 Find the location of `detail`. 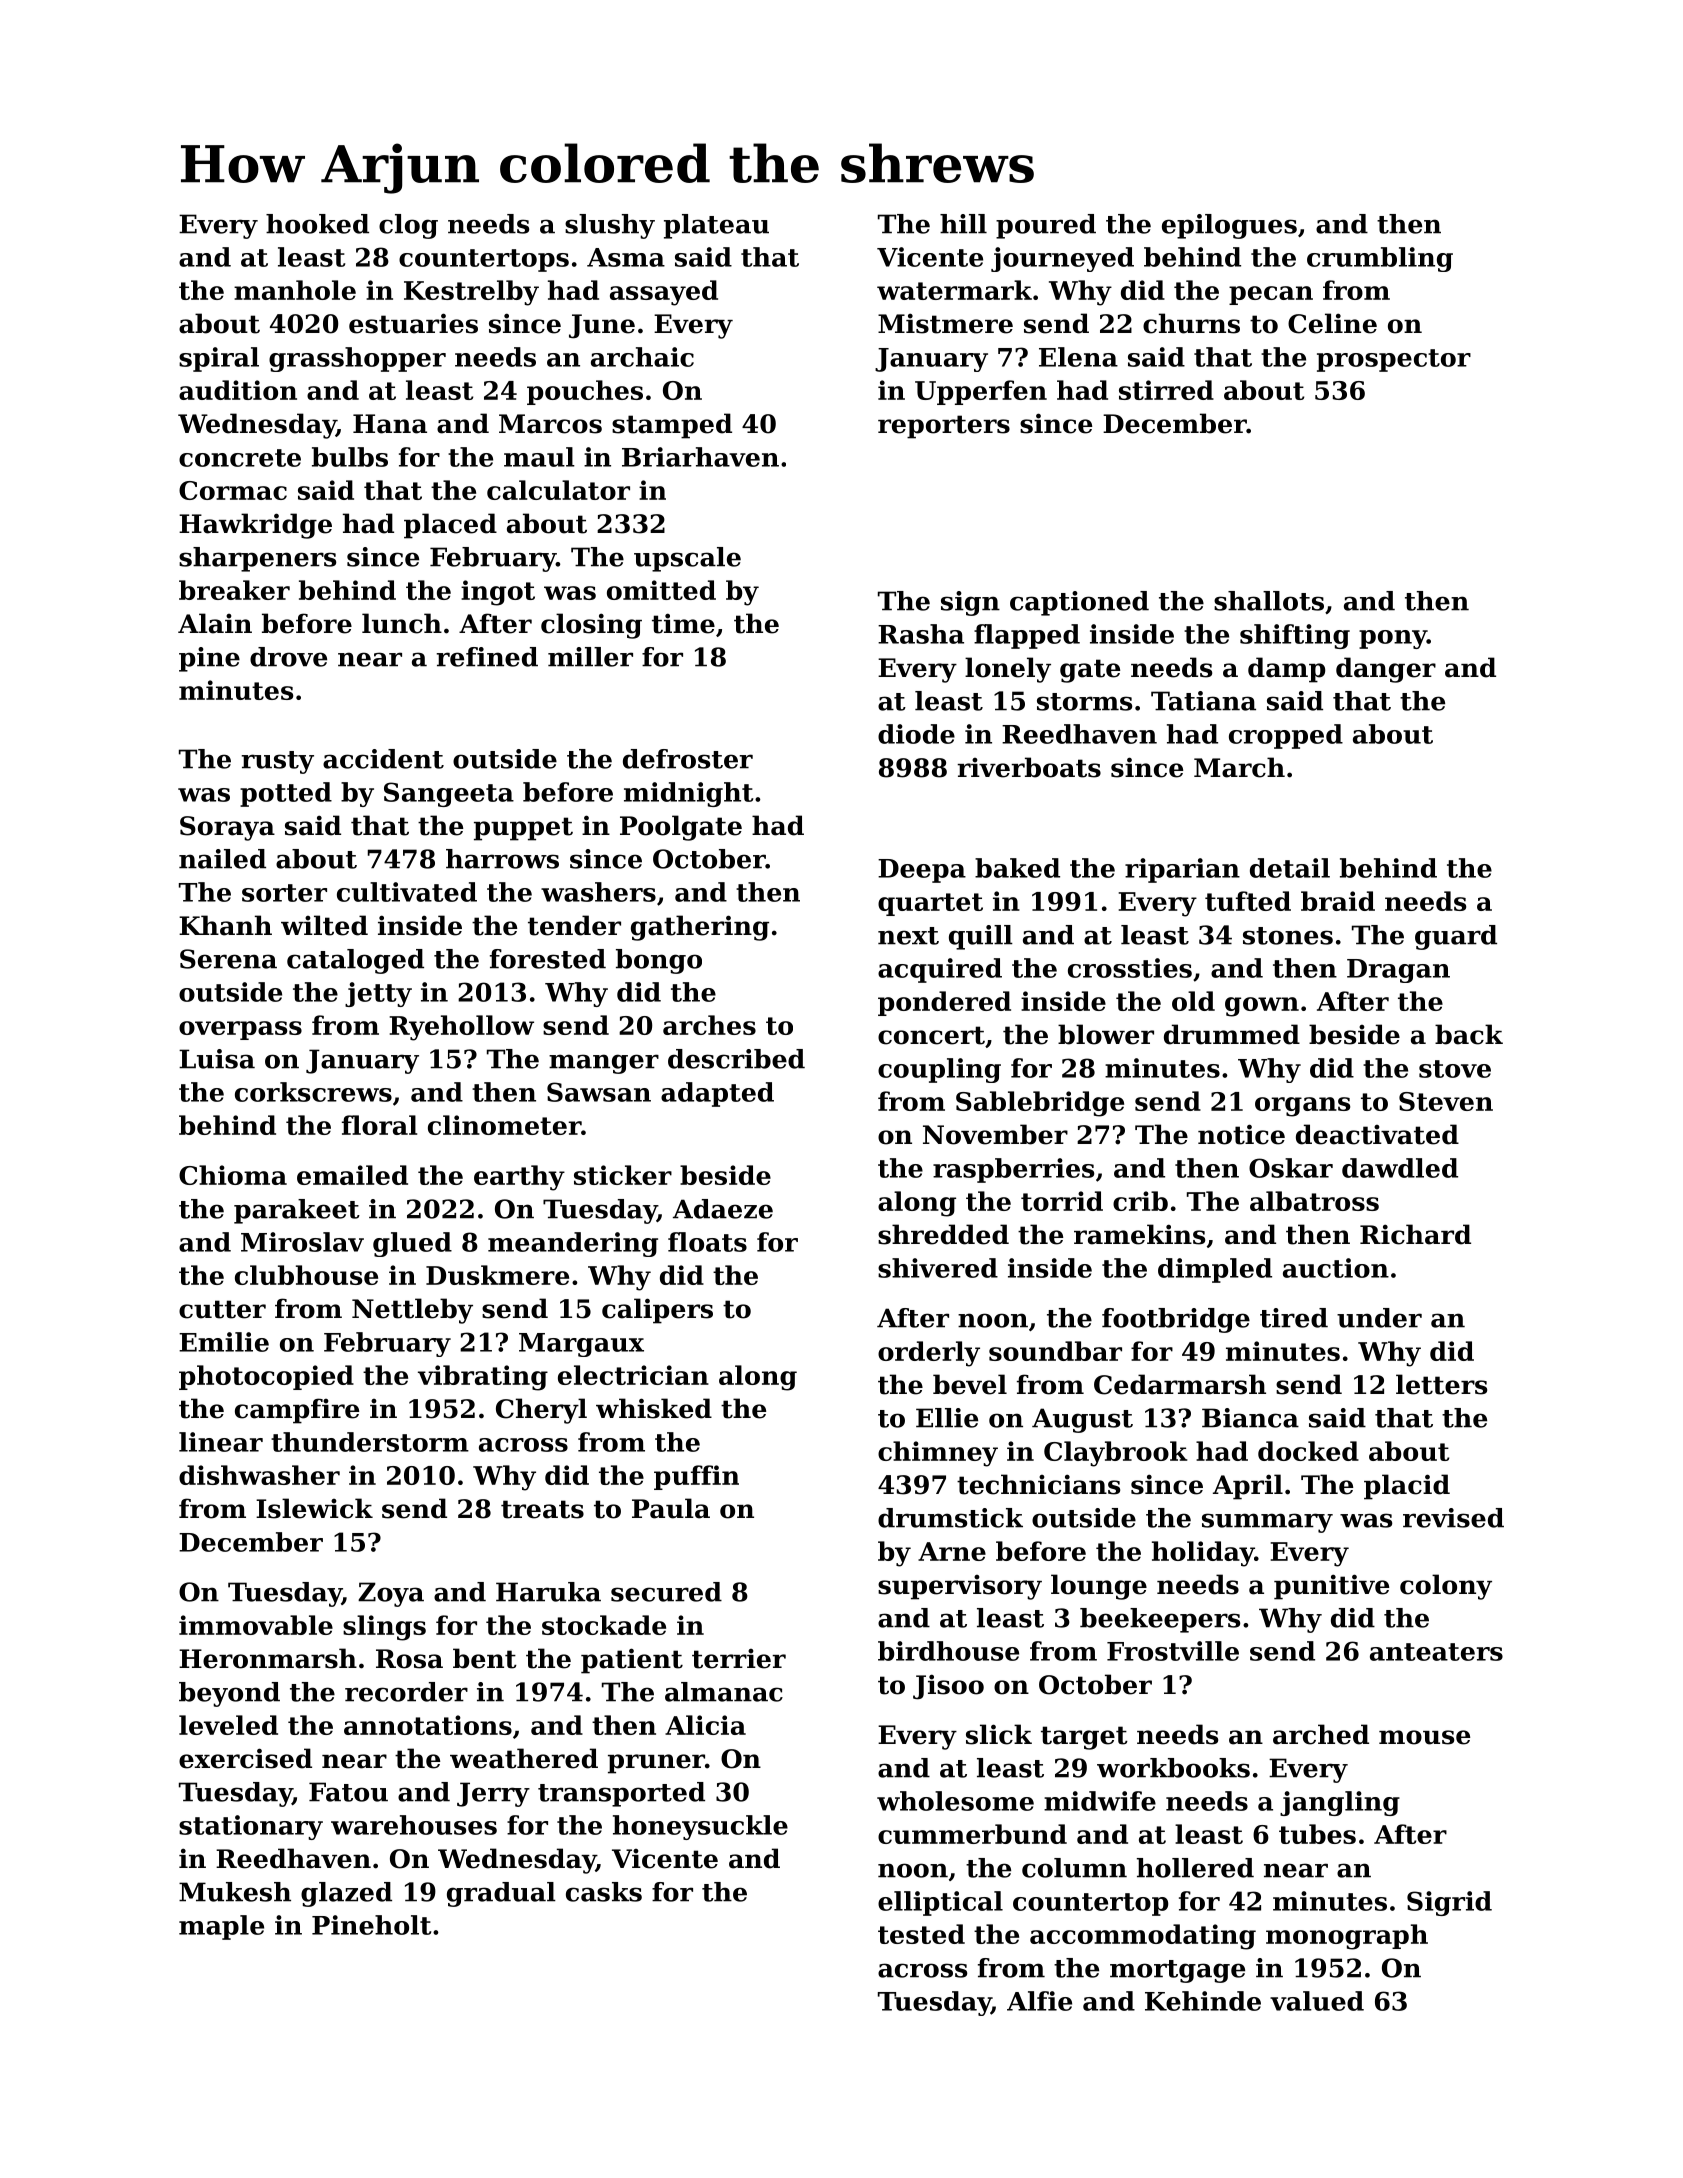

detail is located at coordinates (1290, 868).
